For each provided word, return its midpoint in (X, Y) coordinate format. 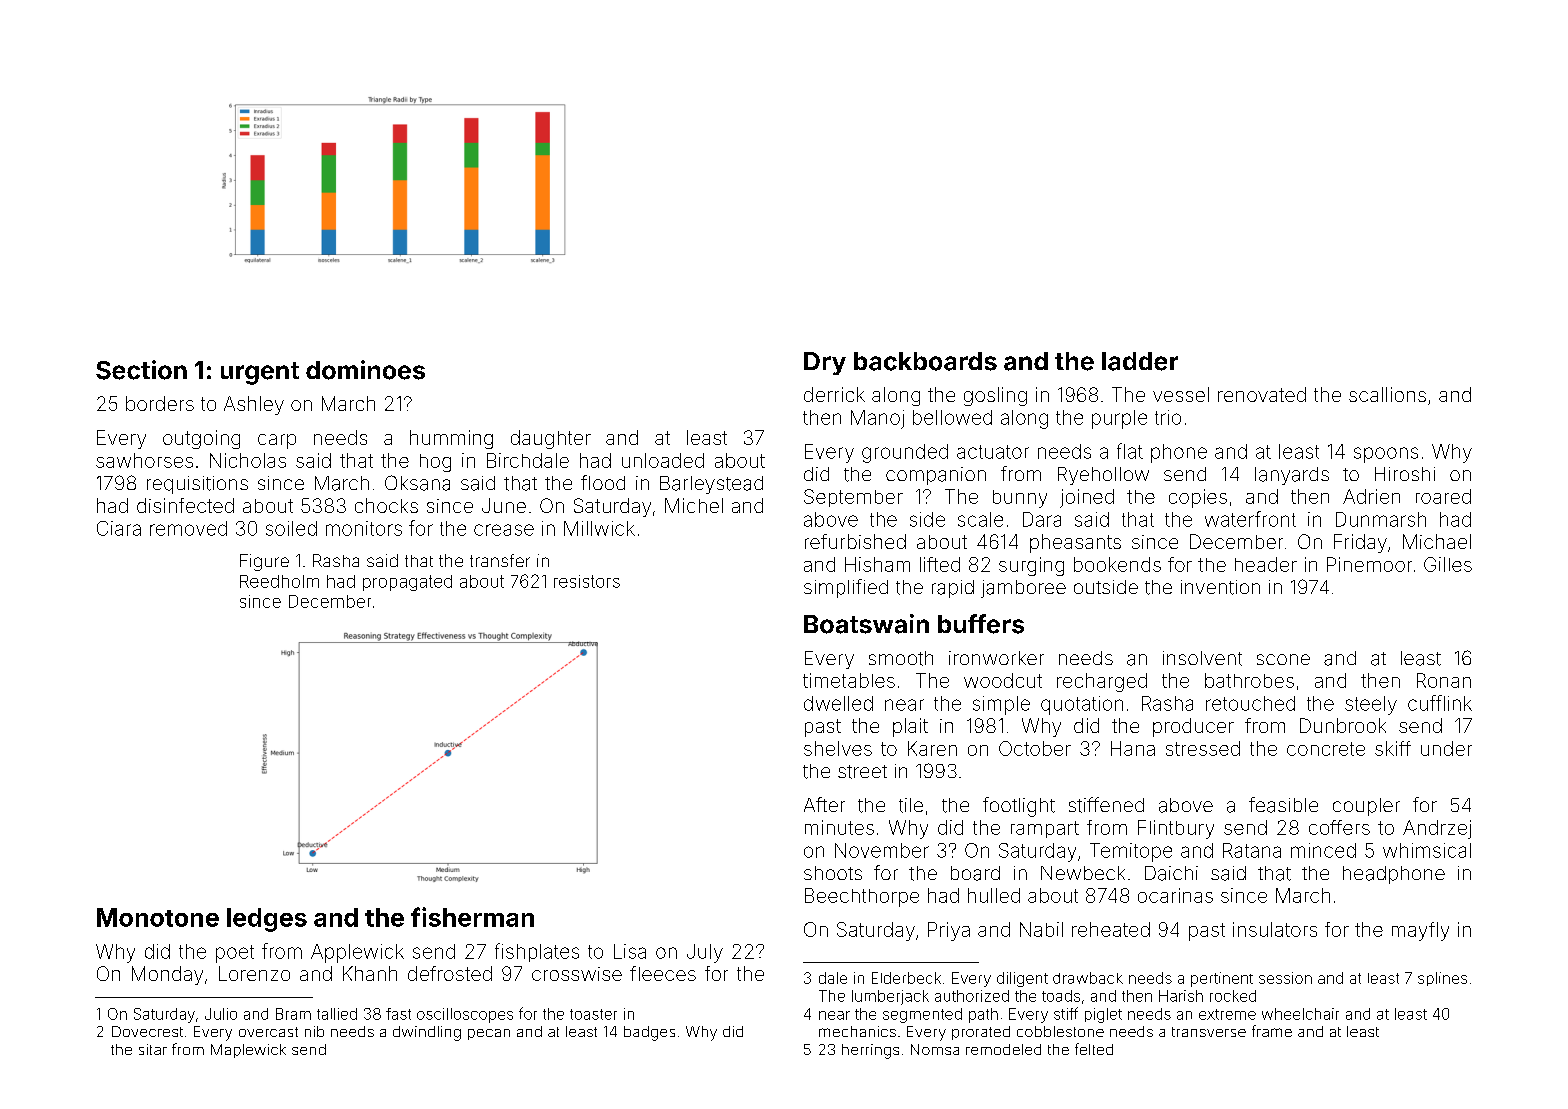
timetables (849, 680)
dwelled (838, 703)
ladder (1140, 361)
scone (1283, 659)
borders (160, 403)
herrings (870, 1051)
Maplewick (248, 1051)
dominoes (365, 370)
